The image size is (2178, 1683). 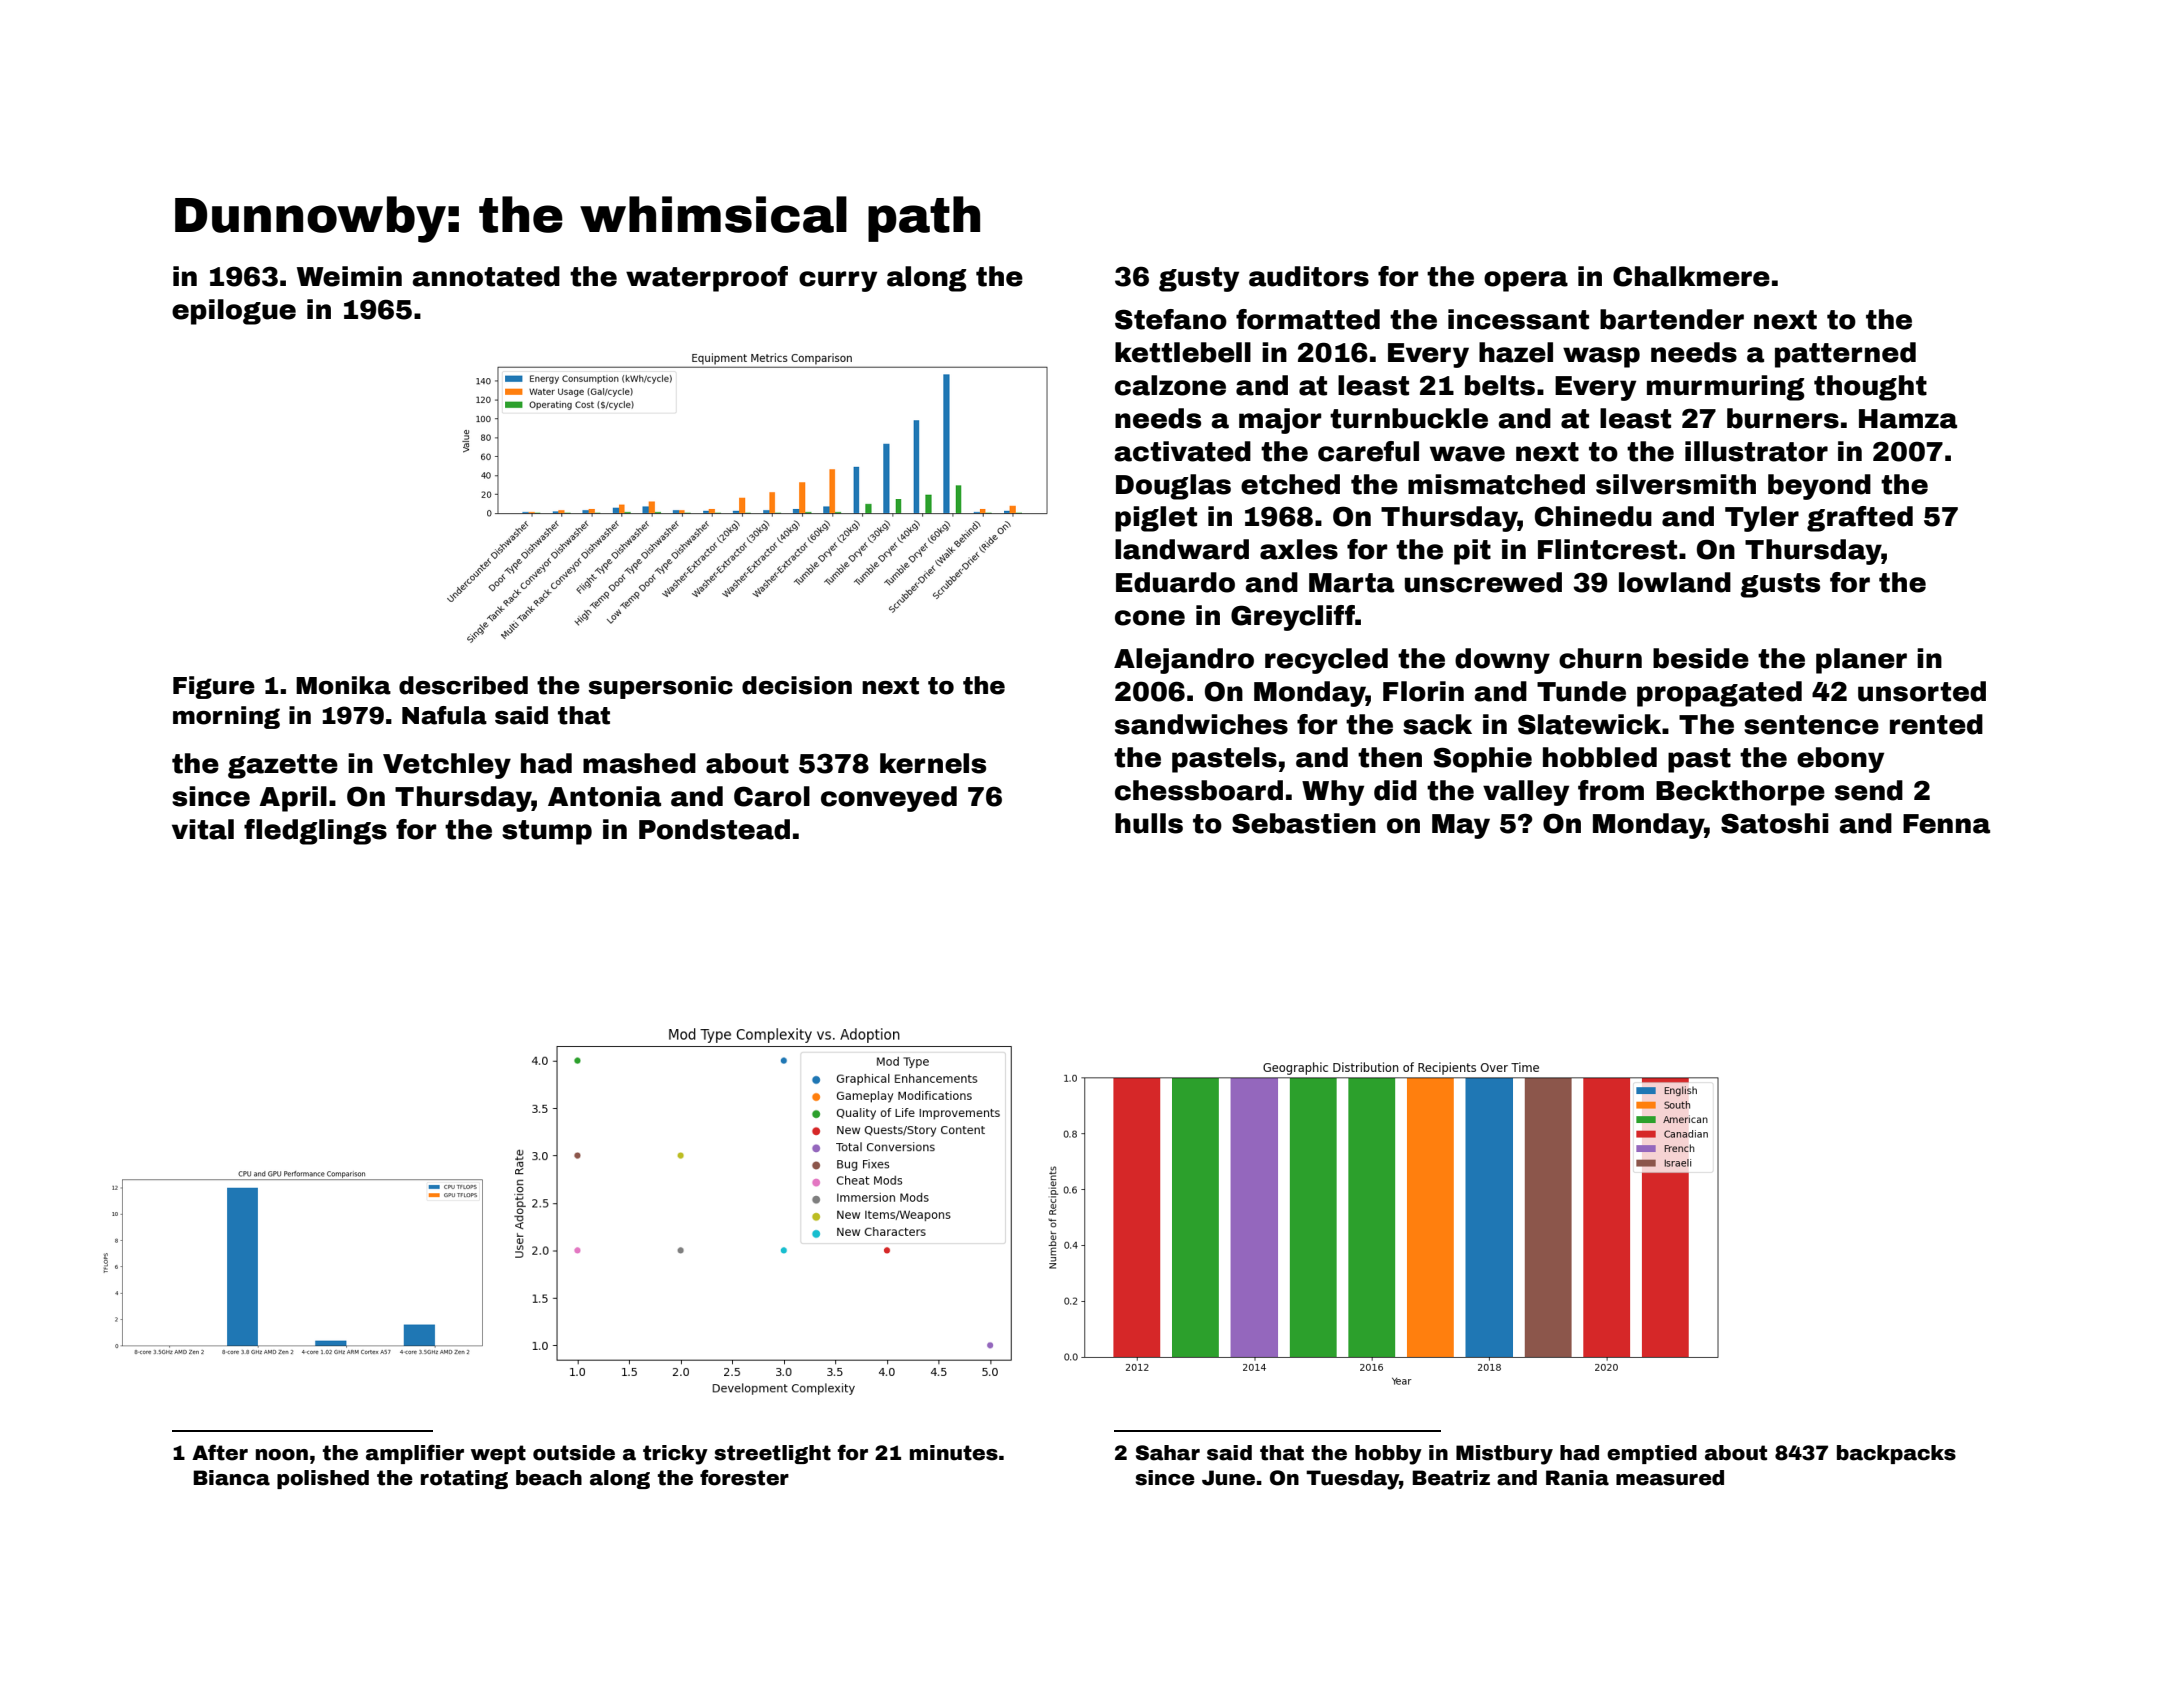 What do you see at coordinates (744, 1477) in the screenshot?
I see `forester` at bounding box center [744, 1477].
